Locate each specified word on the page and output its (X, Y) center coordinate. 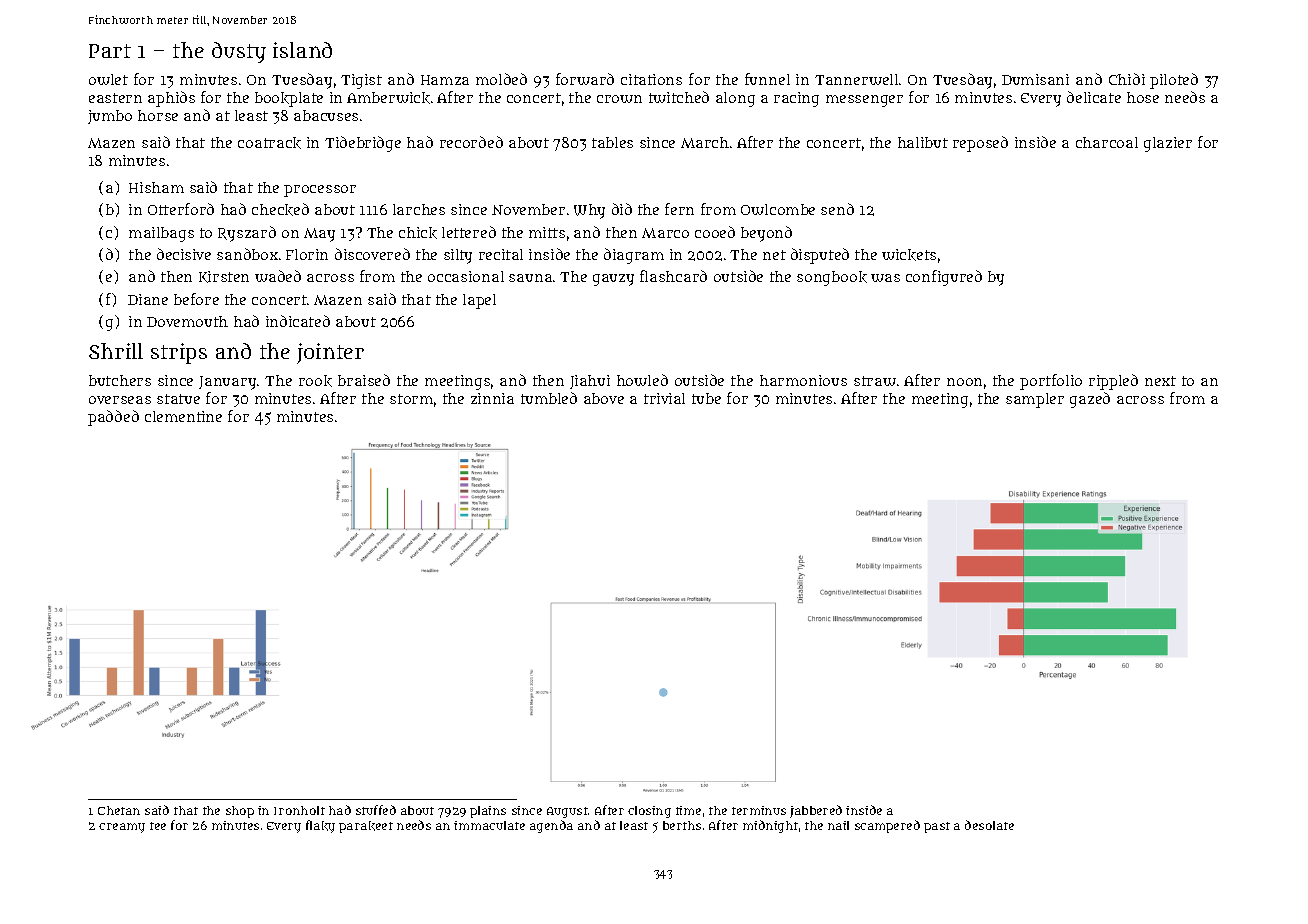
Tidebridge (363, 144)
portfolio (1051, 382)
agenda (551, 826)
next (1160, 381)
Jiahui (590, 382)
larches (419, 209)
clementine (183, 416)
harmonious (803, 380)
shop (240, 812)
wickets (909, 255)
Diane (148, 299)
